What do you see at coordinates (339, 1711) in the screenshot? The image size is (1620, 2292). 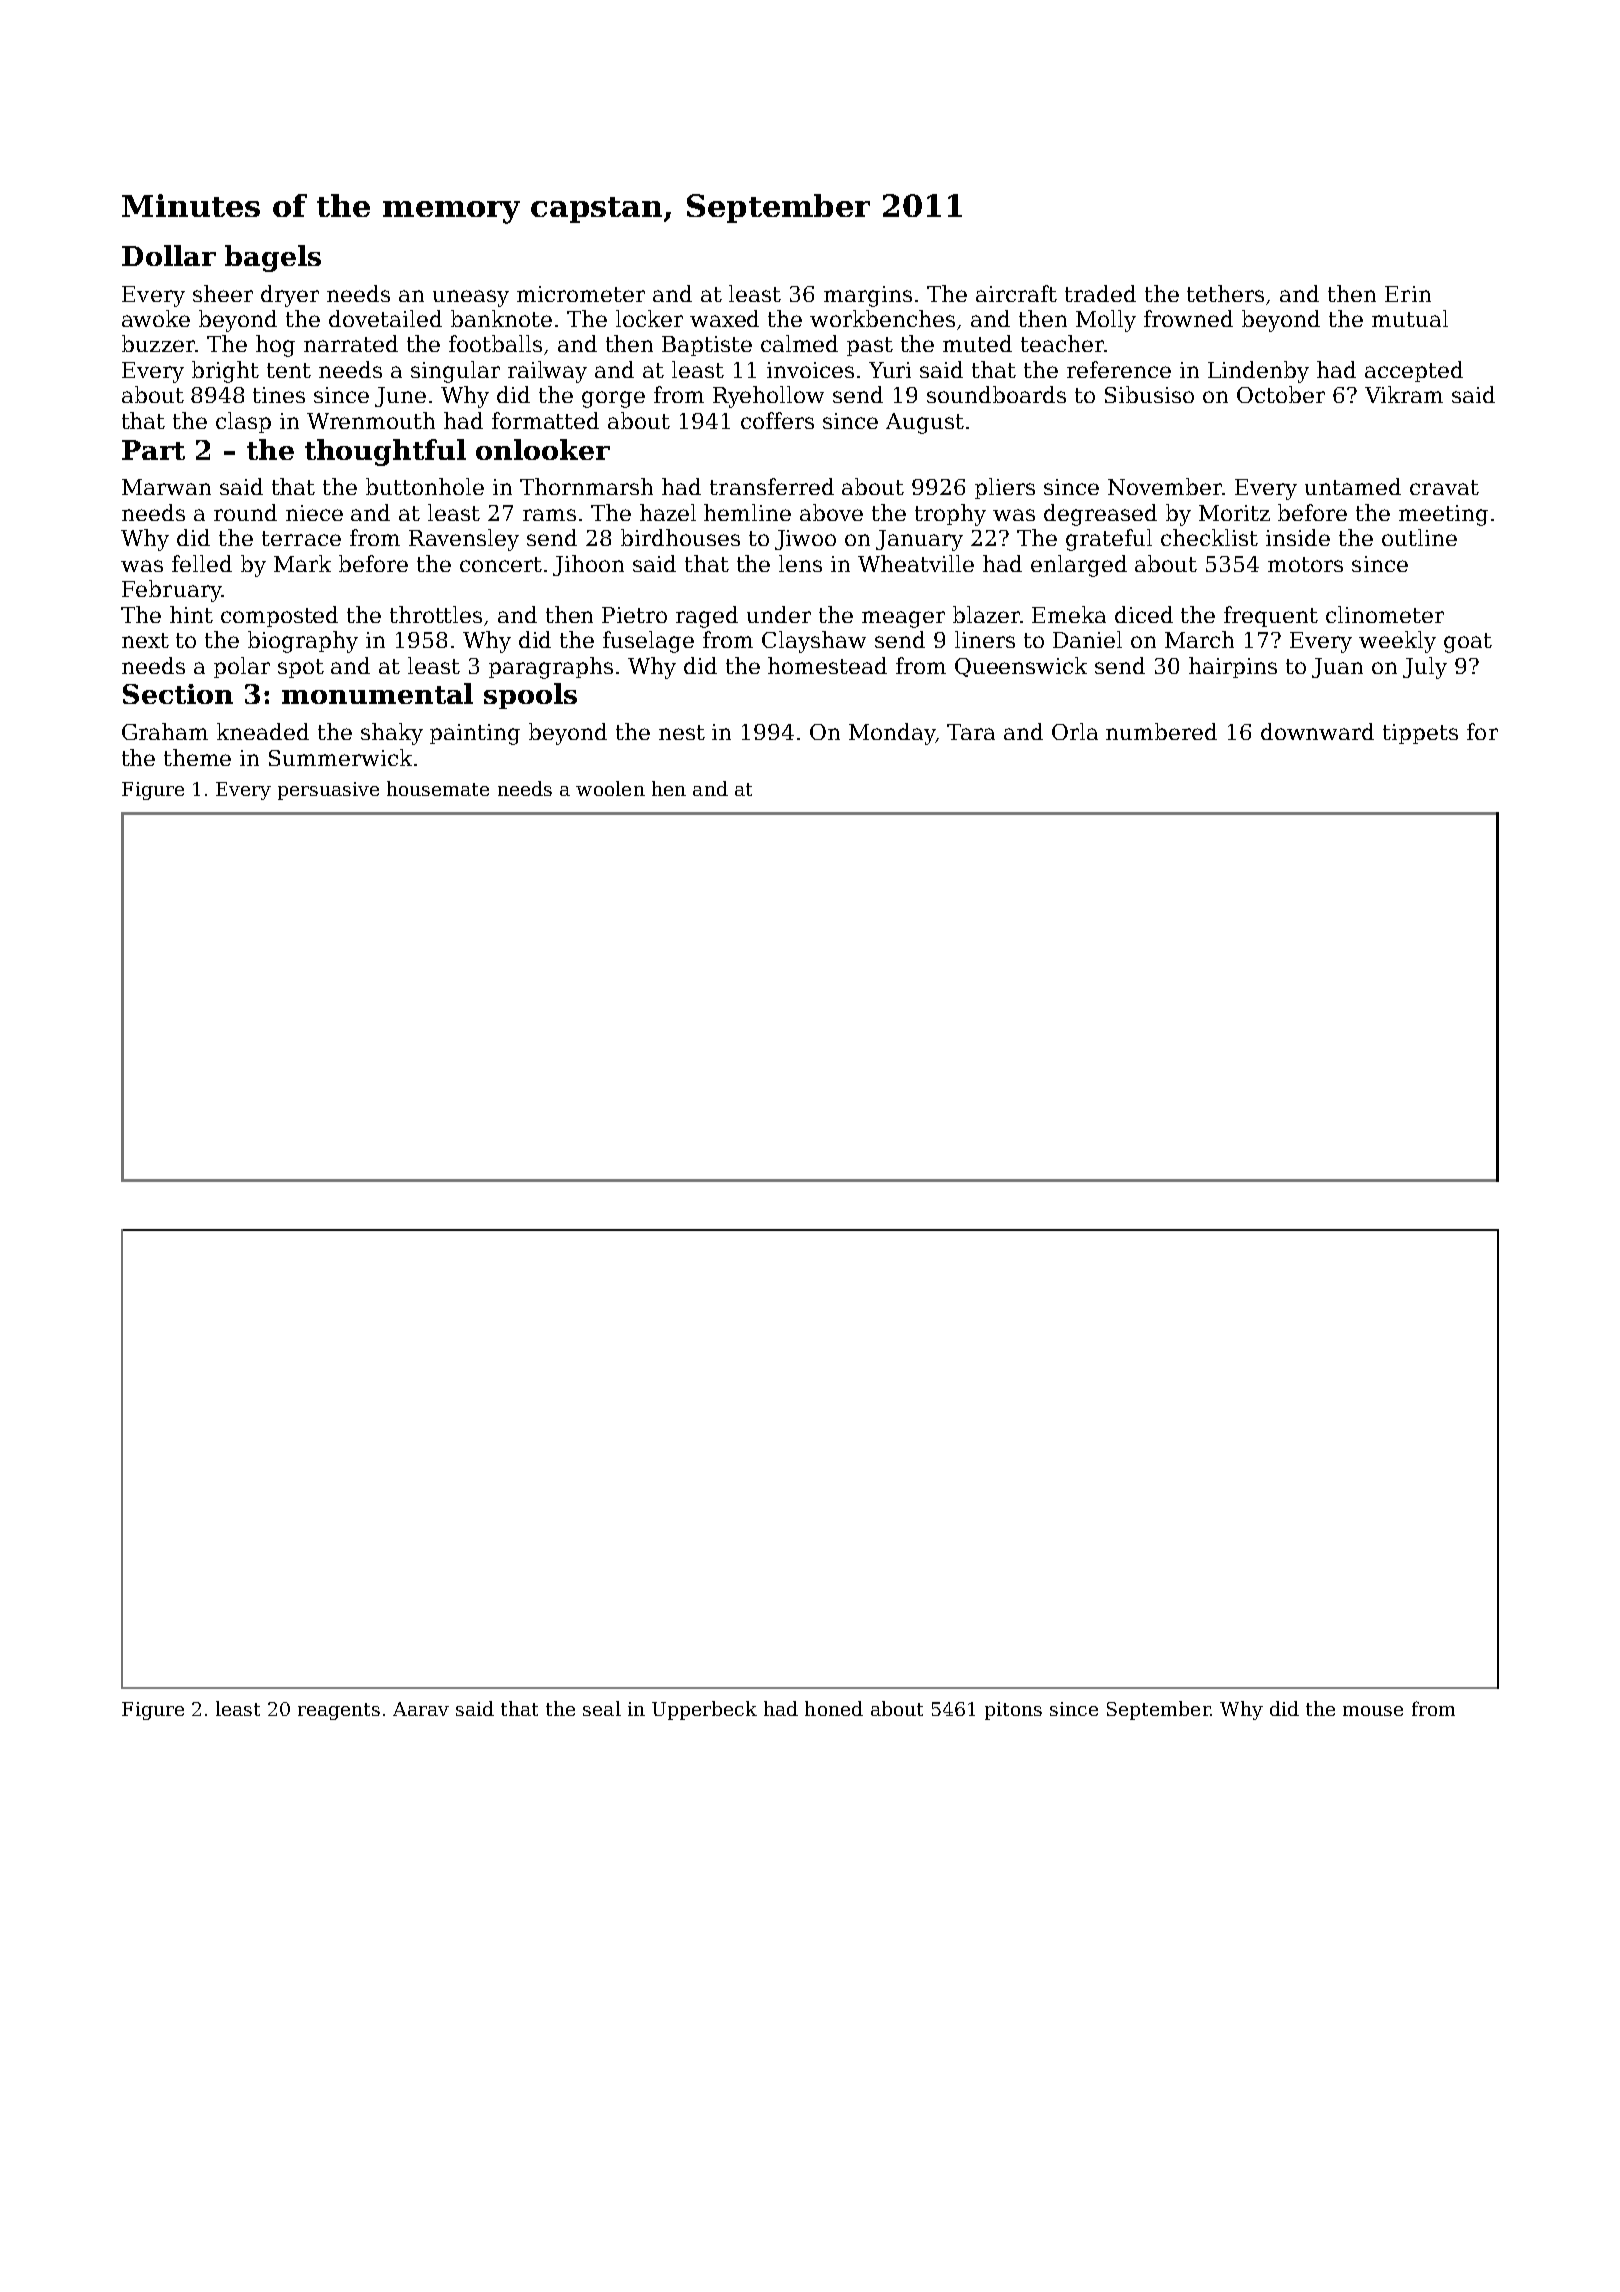 I see `reagents` at bounding box center [339, 1711].
